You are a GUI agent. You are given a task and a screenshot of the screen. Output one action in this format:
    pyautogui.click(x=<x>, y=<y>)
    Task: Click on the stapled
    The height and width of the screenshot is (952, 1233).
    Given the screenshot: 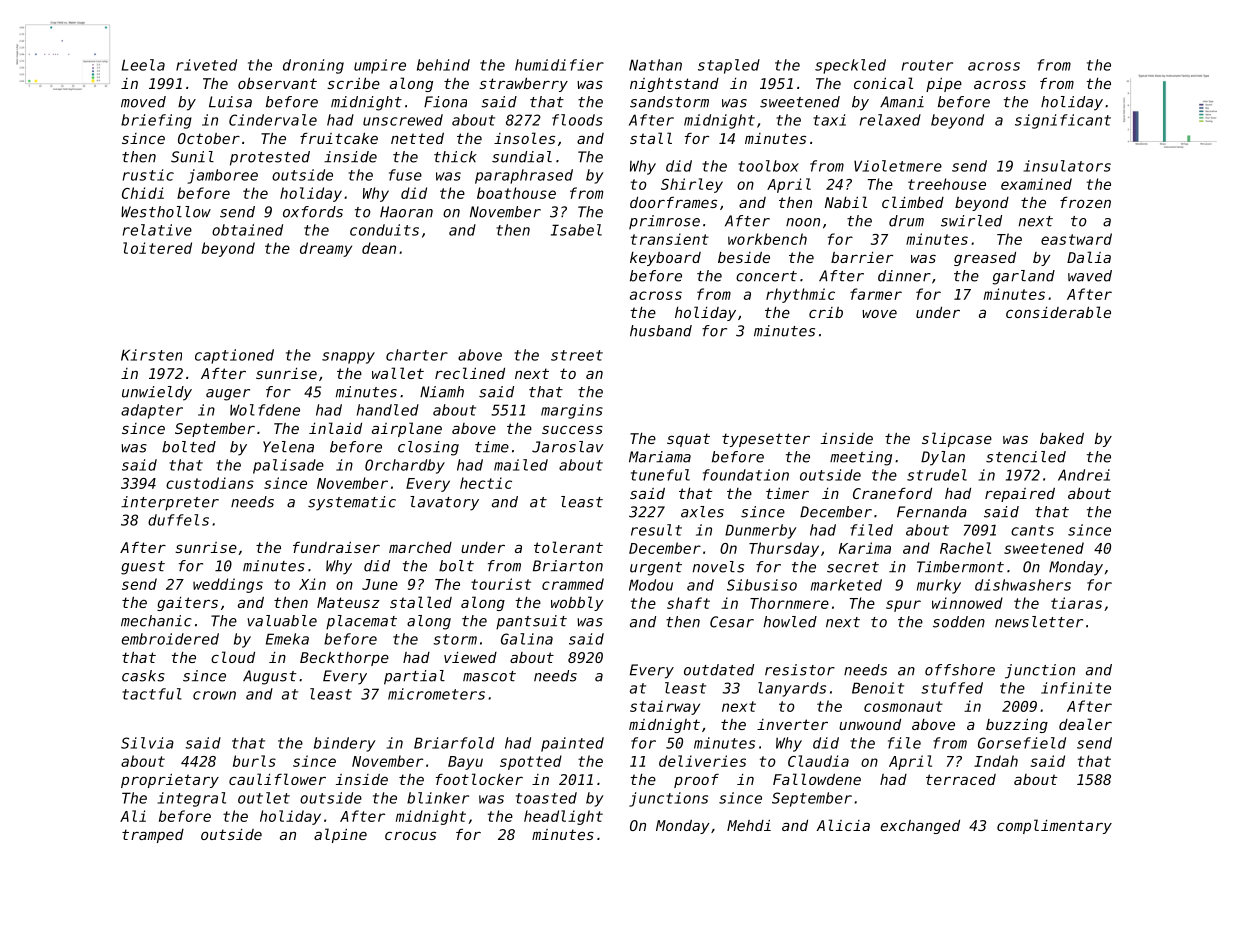 What is the action you would take?
    pyautogui.click(x=729, y=66)
